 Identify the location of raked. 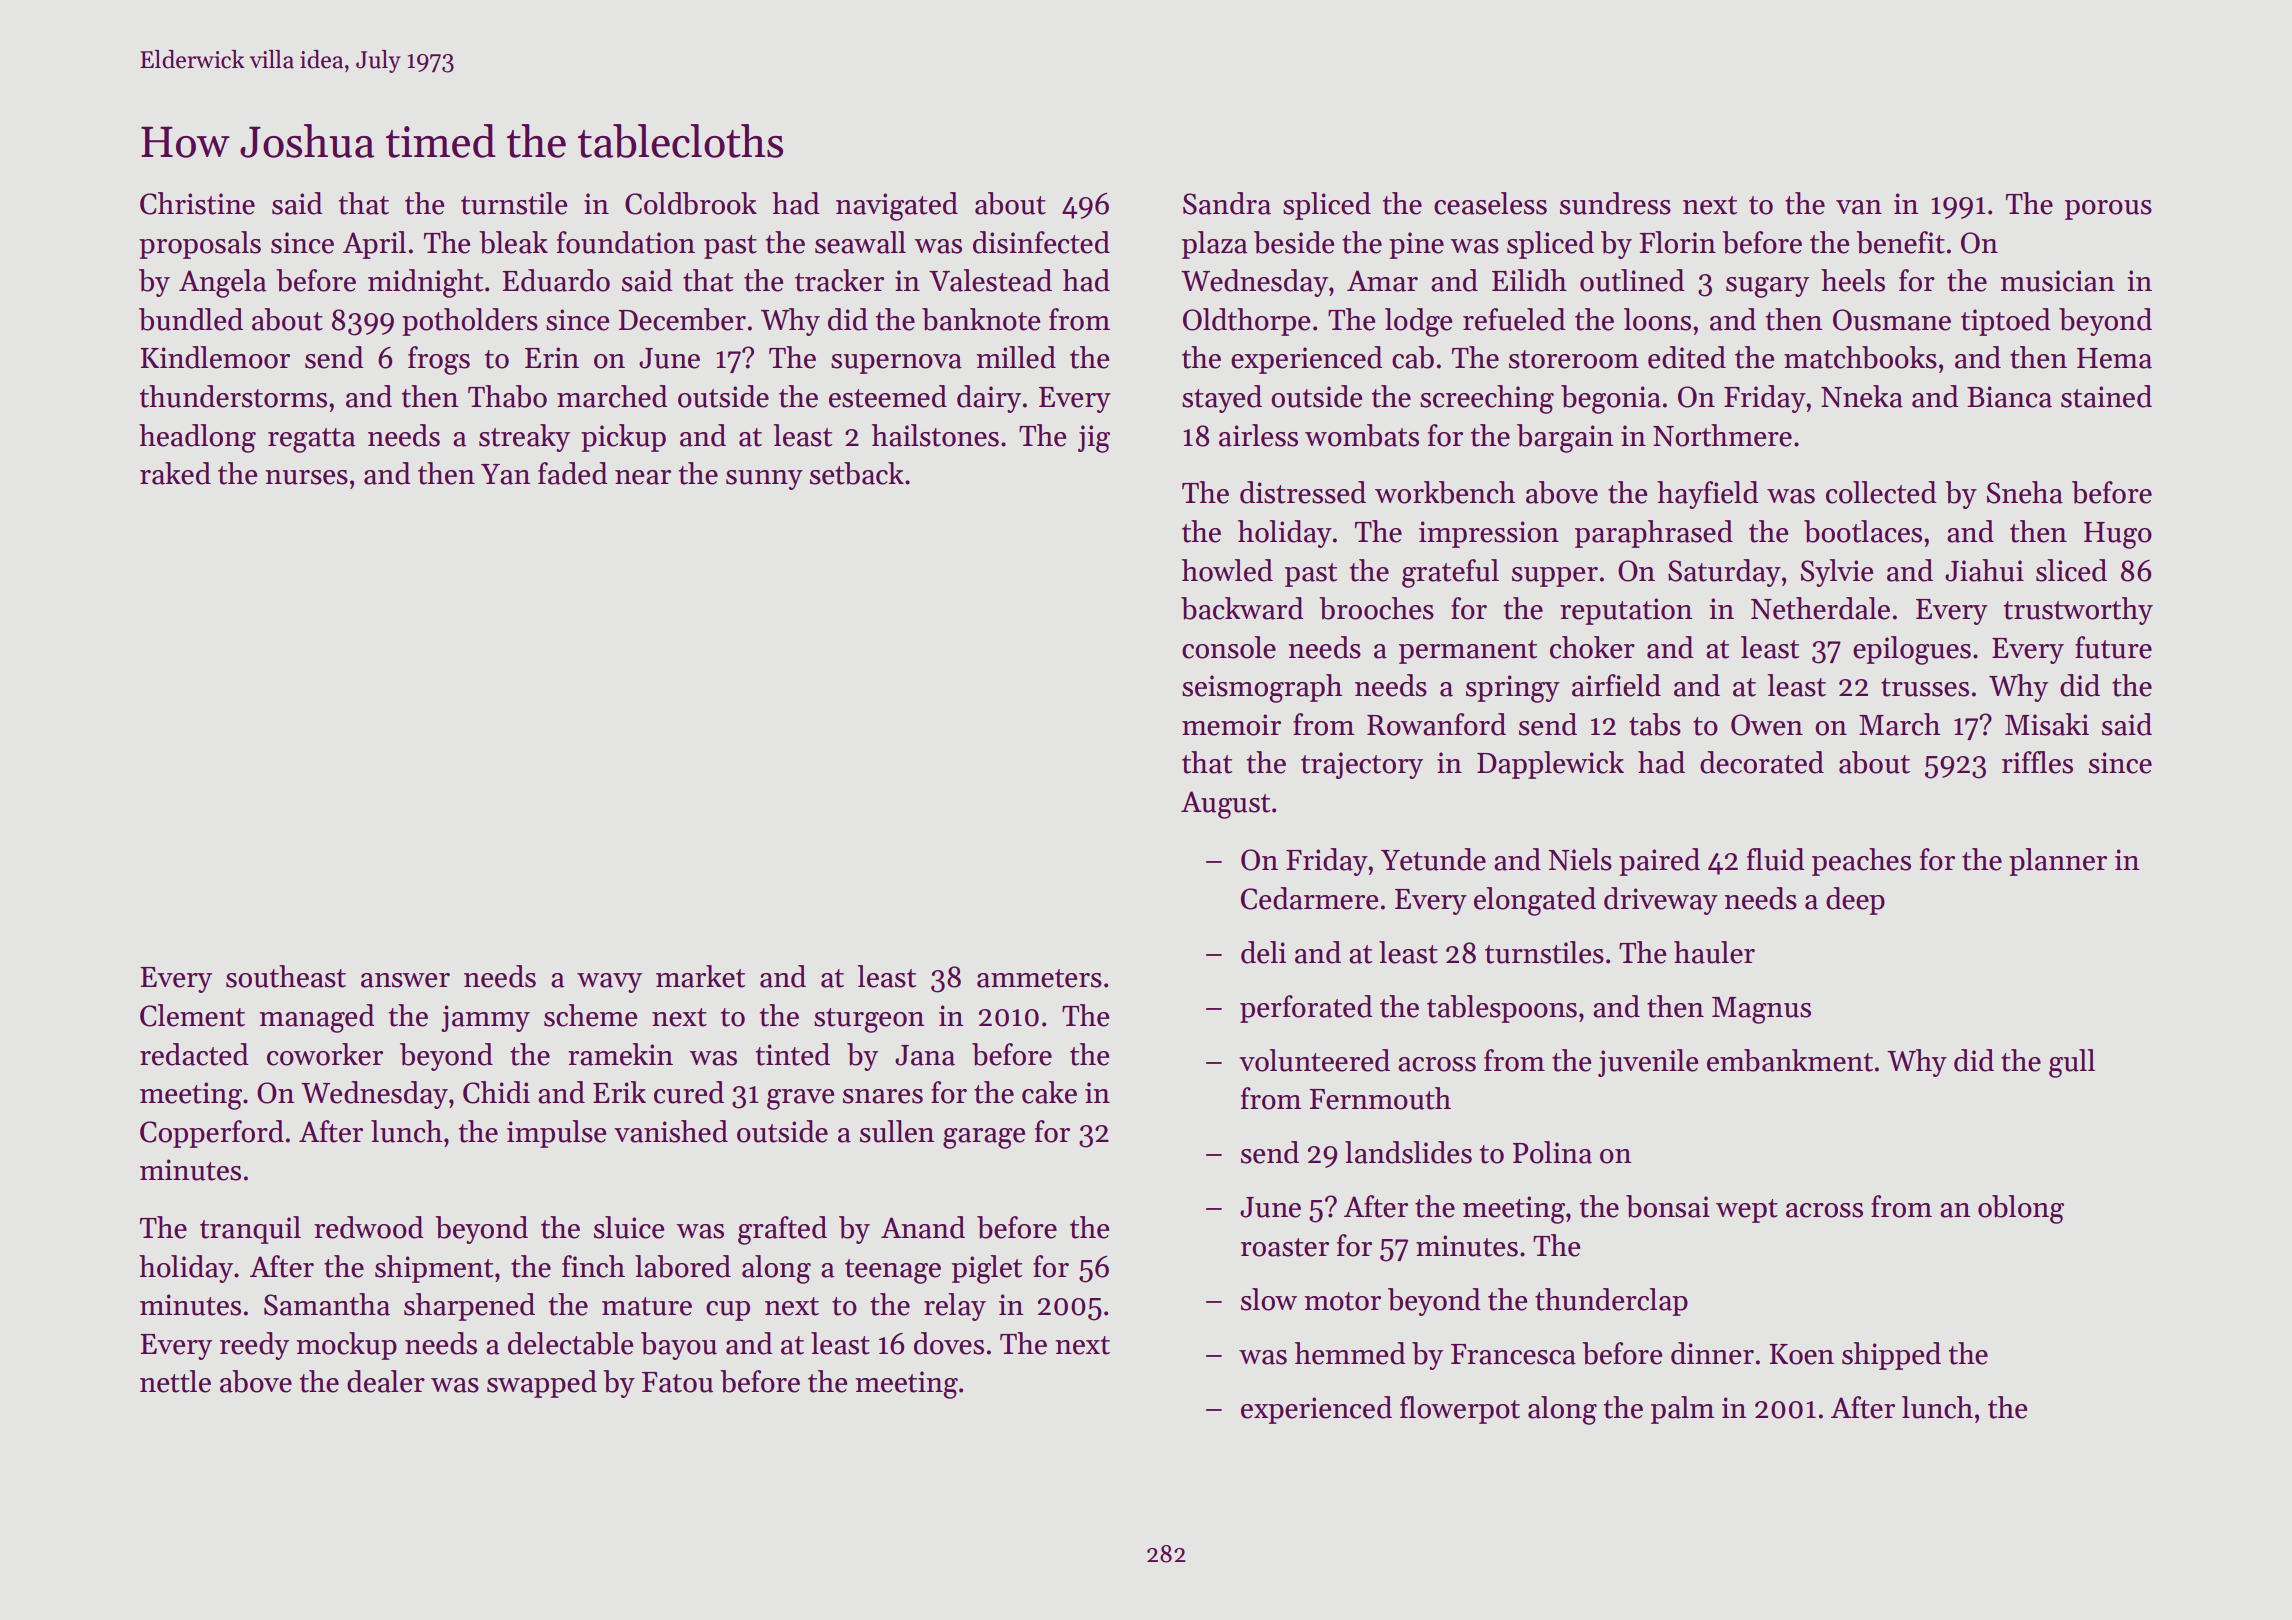
(175, 473).
